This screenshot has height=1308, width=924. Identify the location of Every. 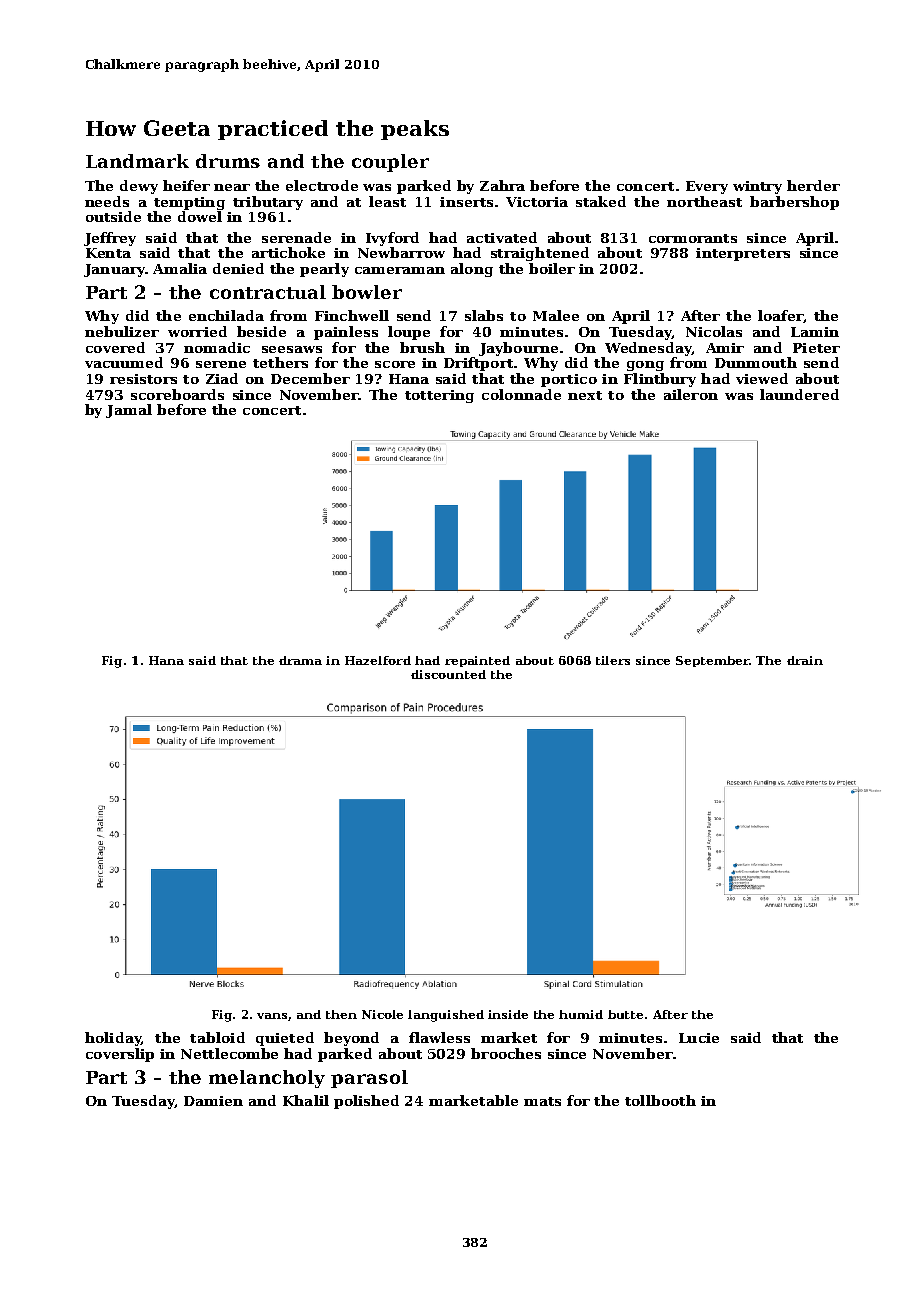
(707, 187).
